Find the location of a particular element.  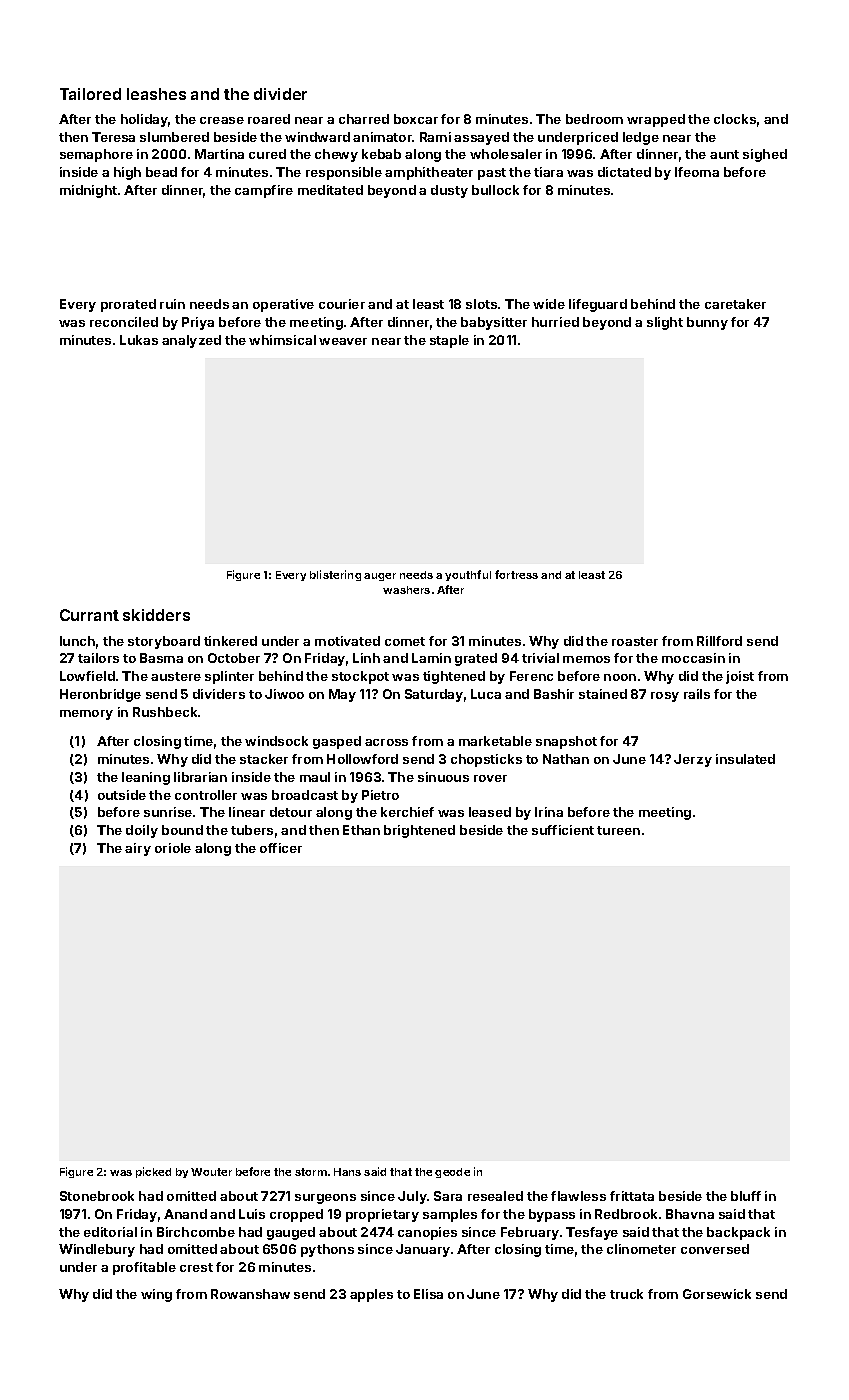

aunt is located at coordinates (724, 154).
